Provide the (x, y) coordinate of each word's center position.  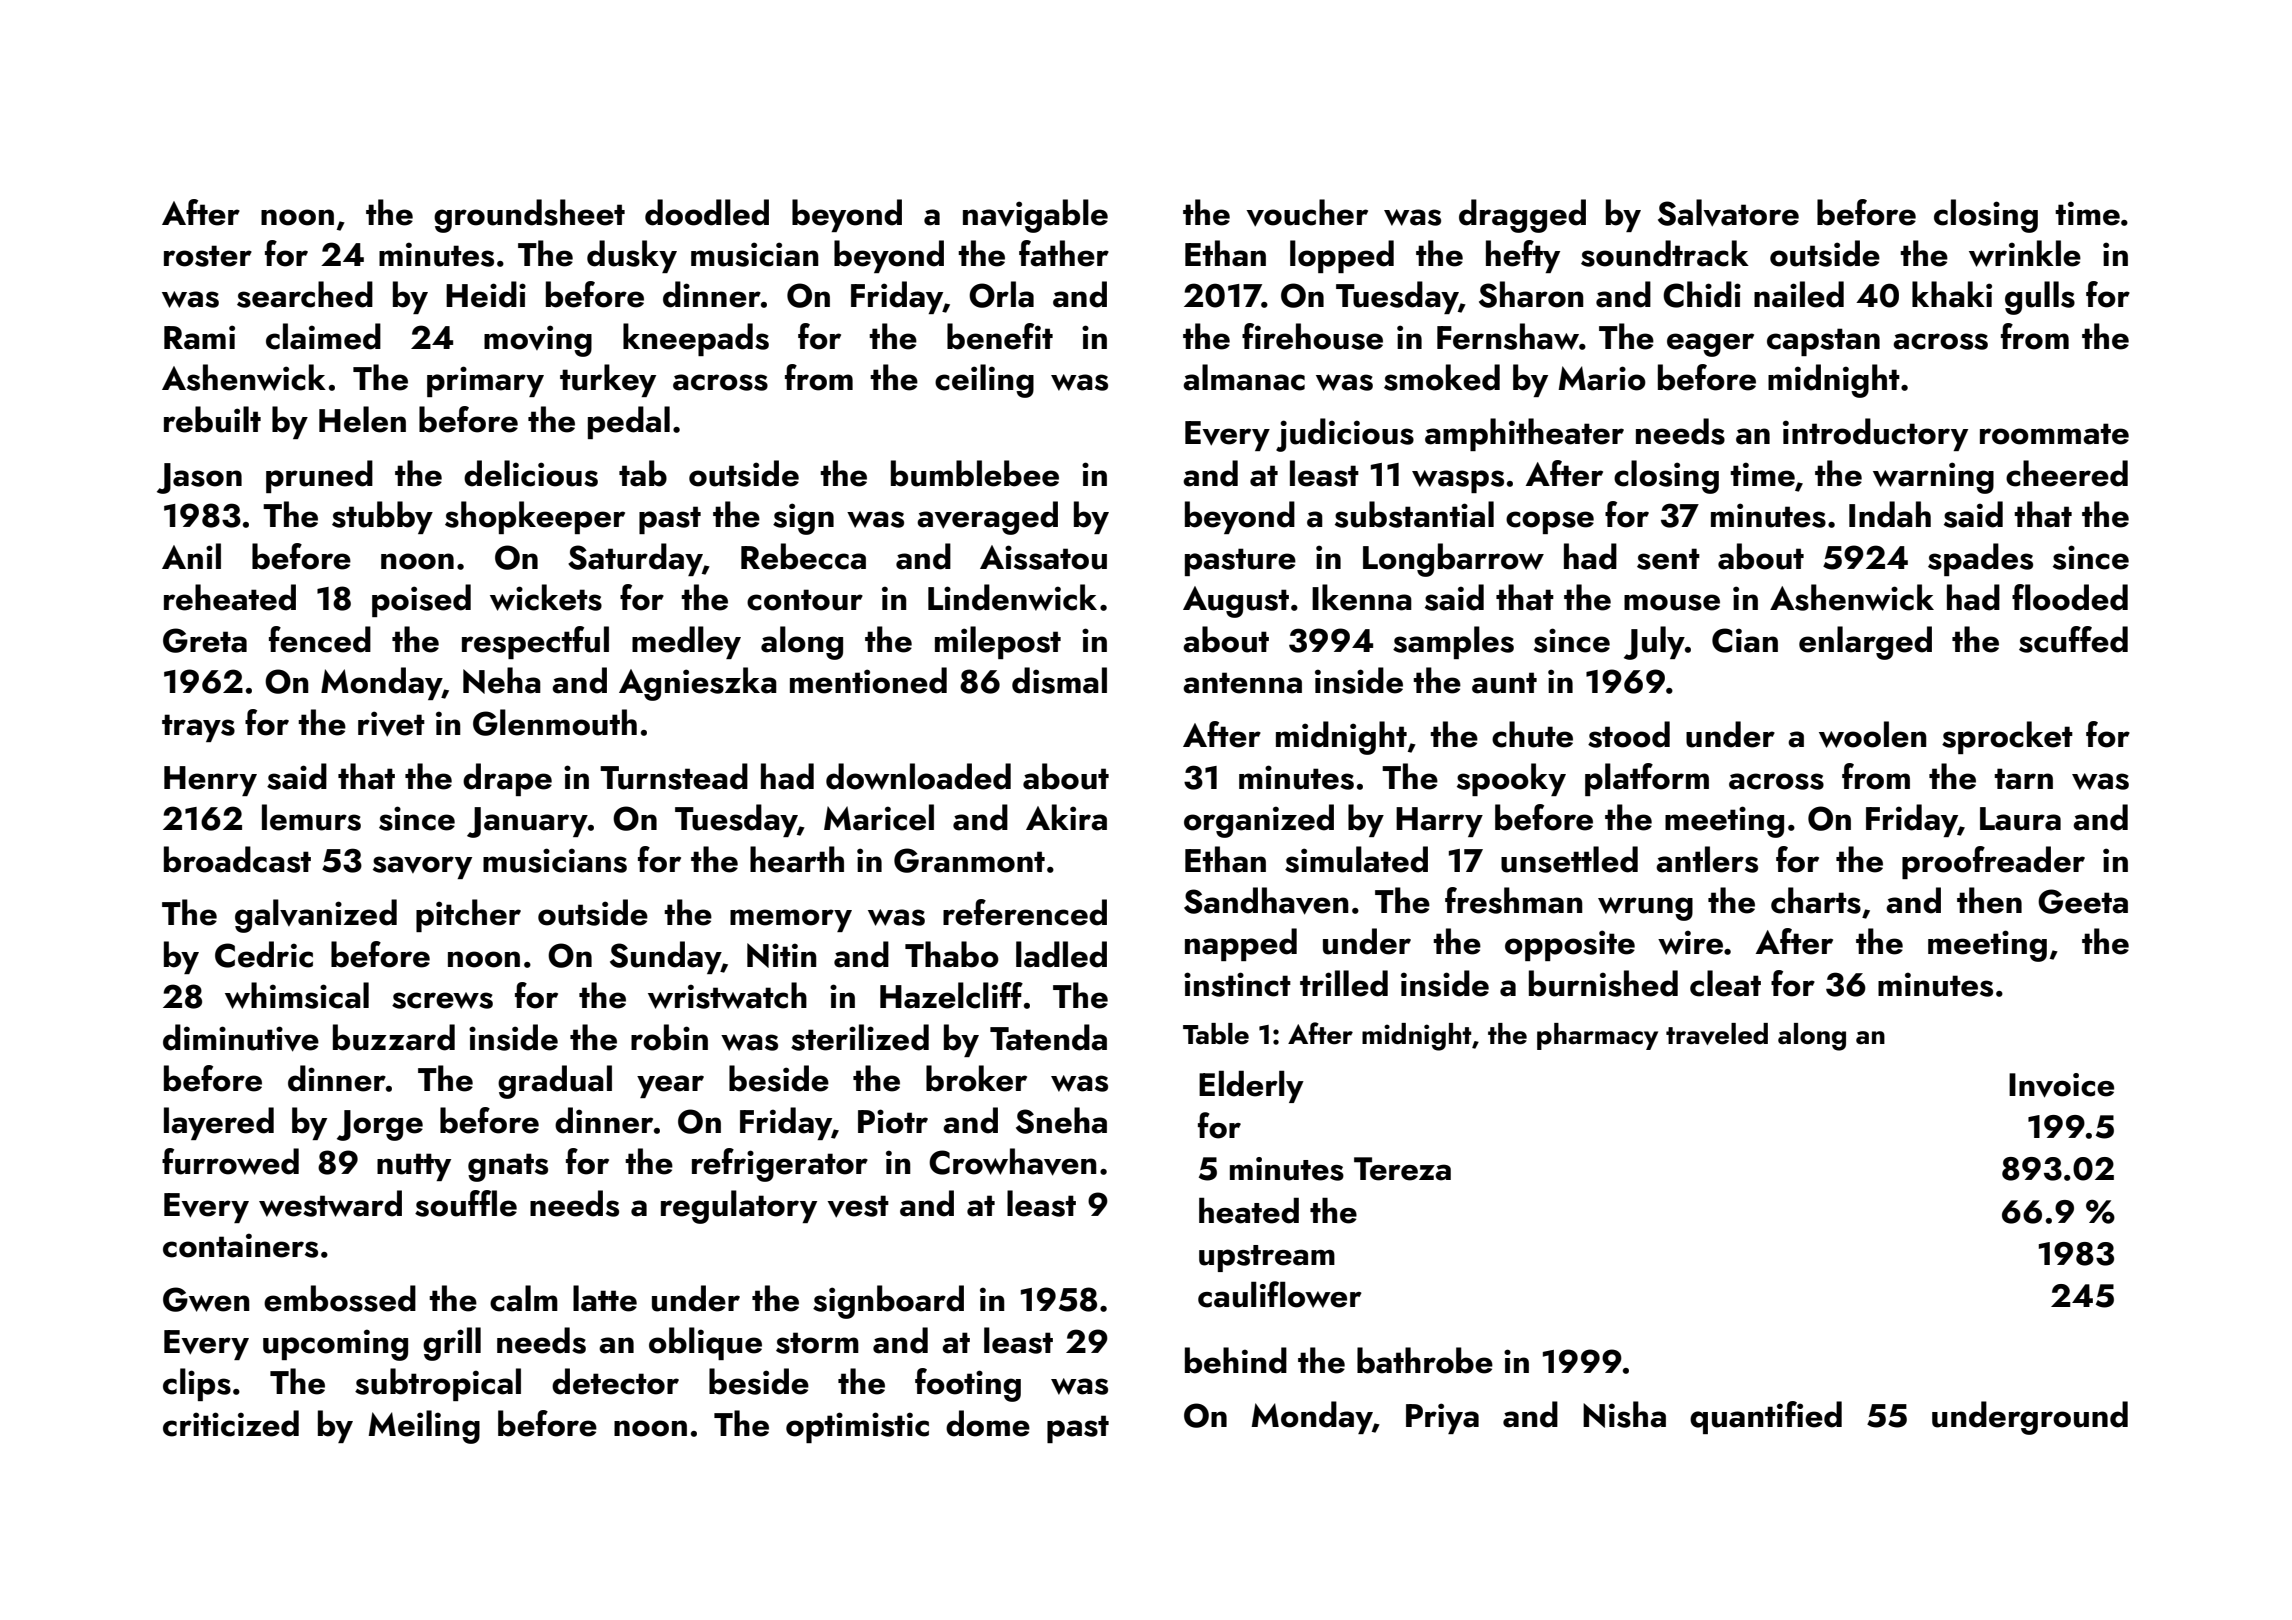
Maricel (879, 817)
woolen (1873, 734)
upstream (1267, 1258)
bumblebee (975, 473)
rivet (391, 724)
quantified (1766, 1417)
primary (485, 381)
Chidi (1702, 294)
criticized (231, 1423)
